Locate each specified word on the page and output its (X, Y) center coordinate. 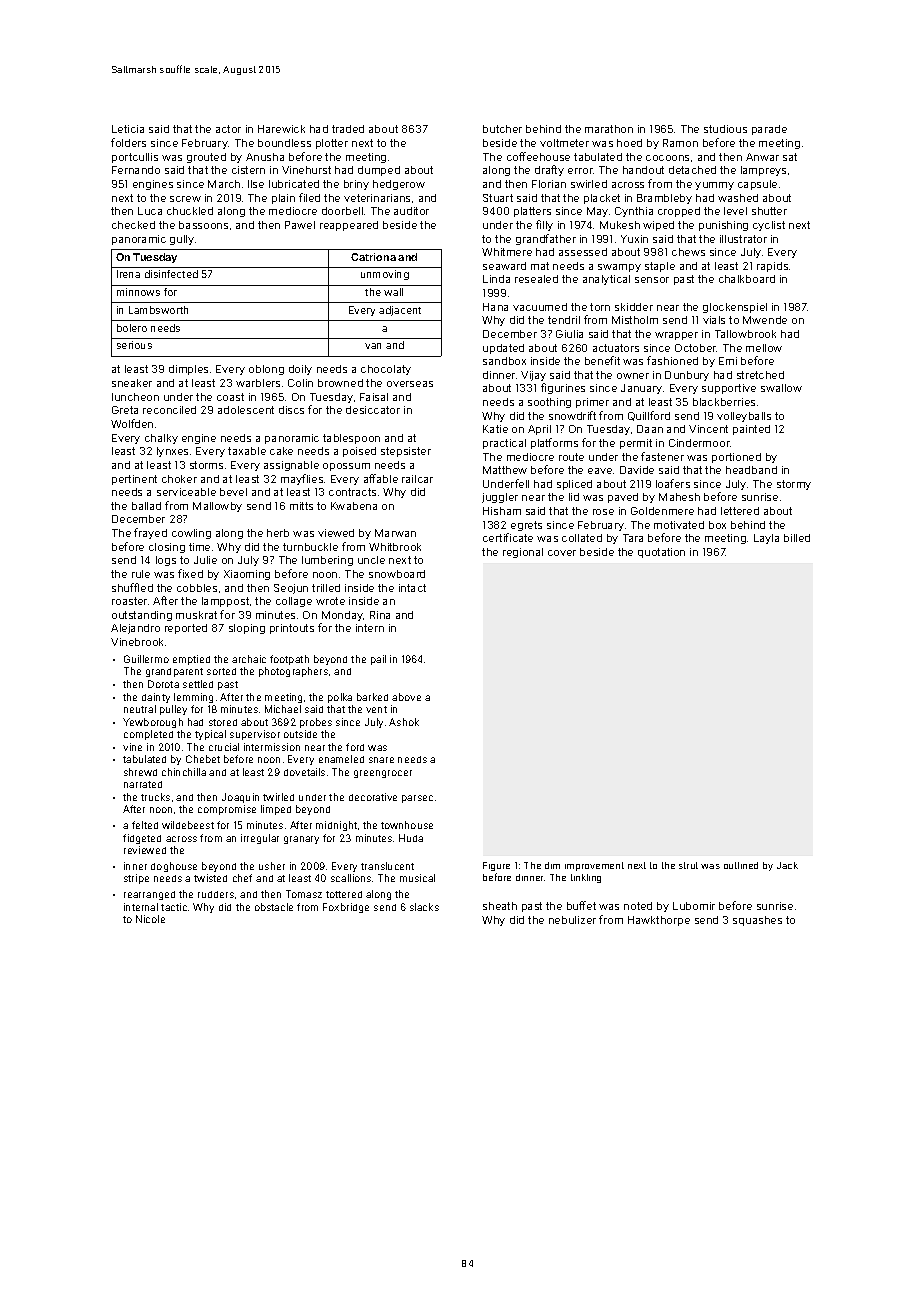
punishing (723, 226)
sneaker (132, 383)
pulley (173, 710)
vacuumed (540, 307)
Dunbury (687, 376)
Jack (787, 865)
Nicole (150, 919)
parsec (417, 799)
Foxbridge (346, 908)
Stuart (498, 198)
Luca (150, 211)
